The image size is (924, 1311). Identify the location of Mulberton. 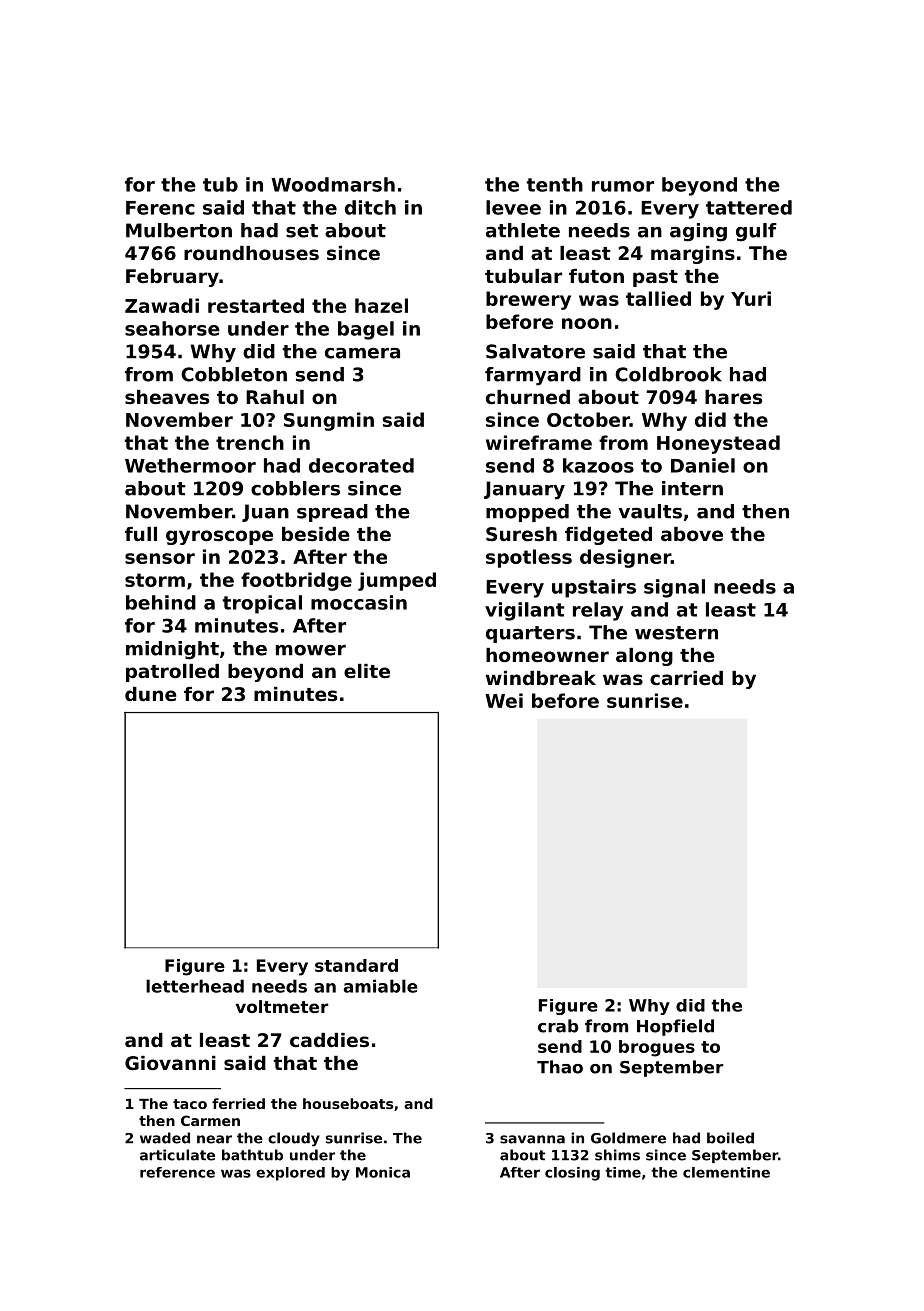
(179, 230).
